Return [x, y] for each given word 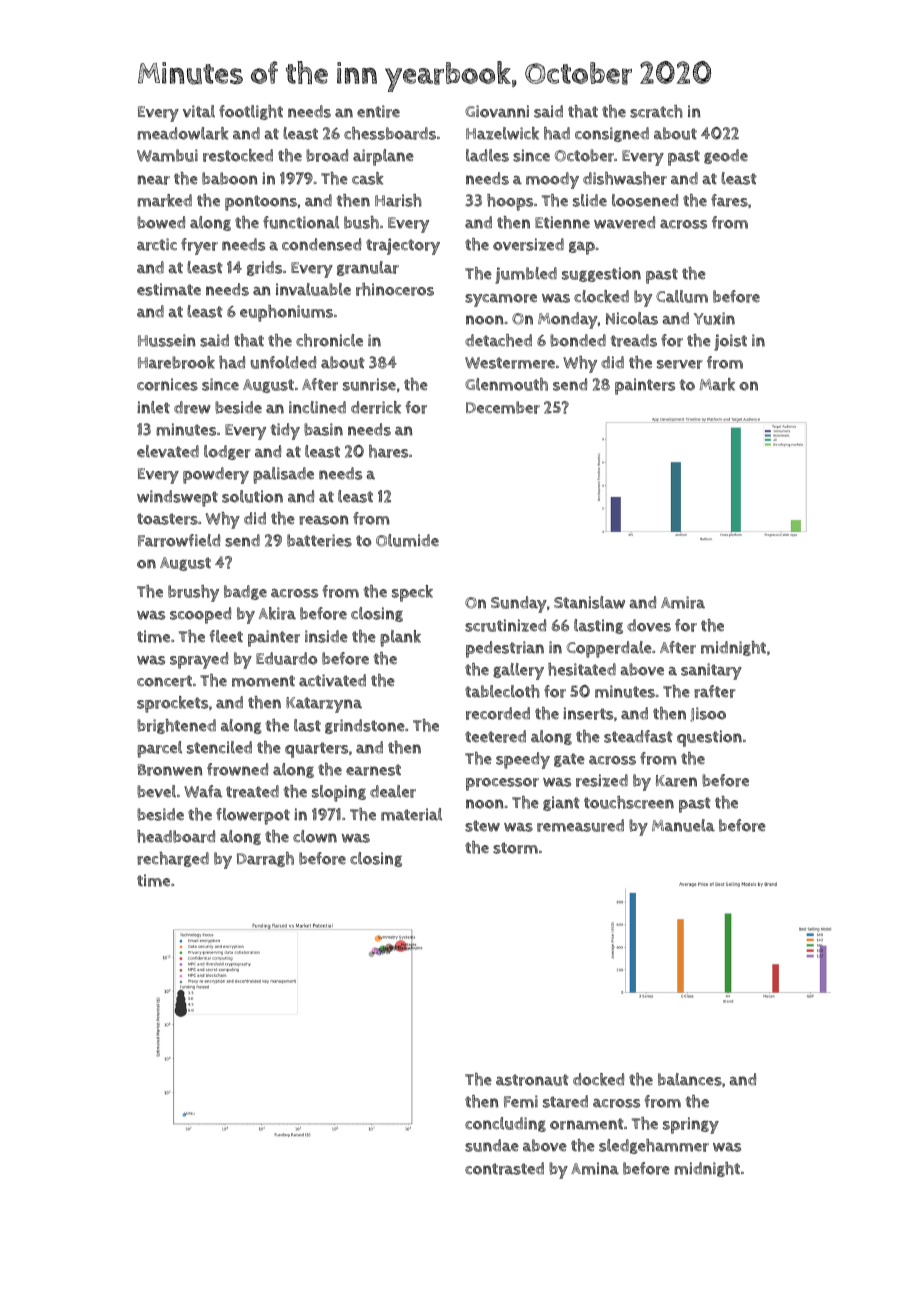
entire [378, 111]
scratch [656, 111]
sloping [339, 793]
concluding [505, 1124]
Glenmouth [506, 384]
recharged [173, 859]
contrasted [504, 1168]
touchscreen [629, 802]
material [411, 814]
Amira [683, 602]
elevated [168, 451]
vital [199, 111]
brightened [176, 726]
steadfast [638, 736]
